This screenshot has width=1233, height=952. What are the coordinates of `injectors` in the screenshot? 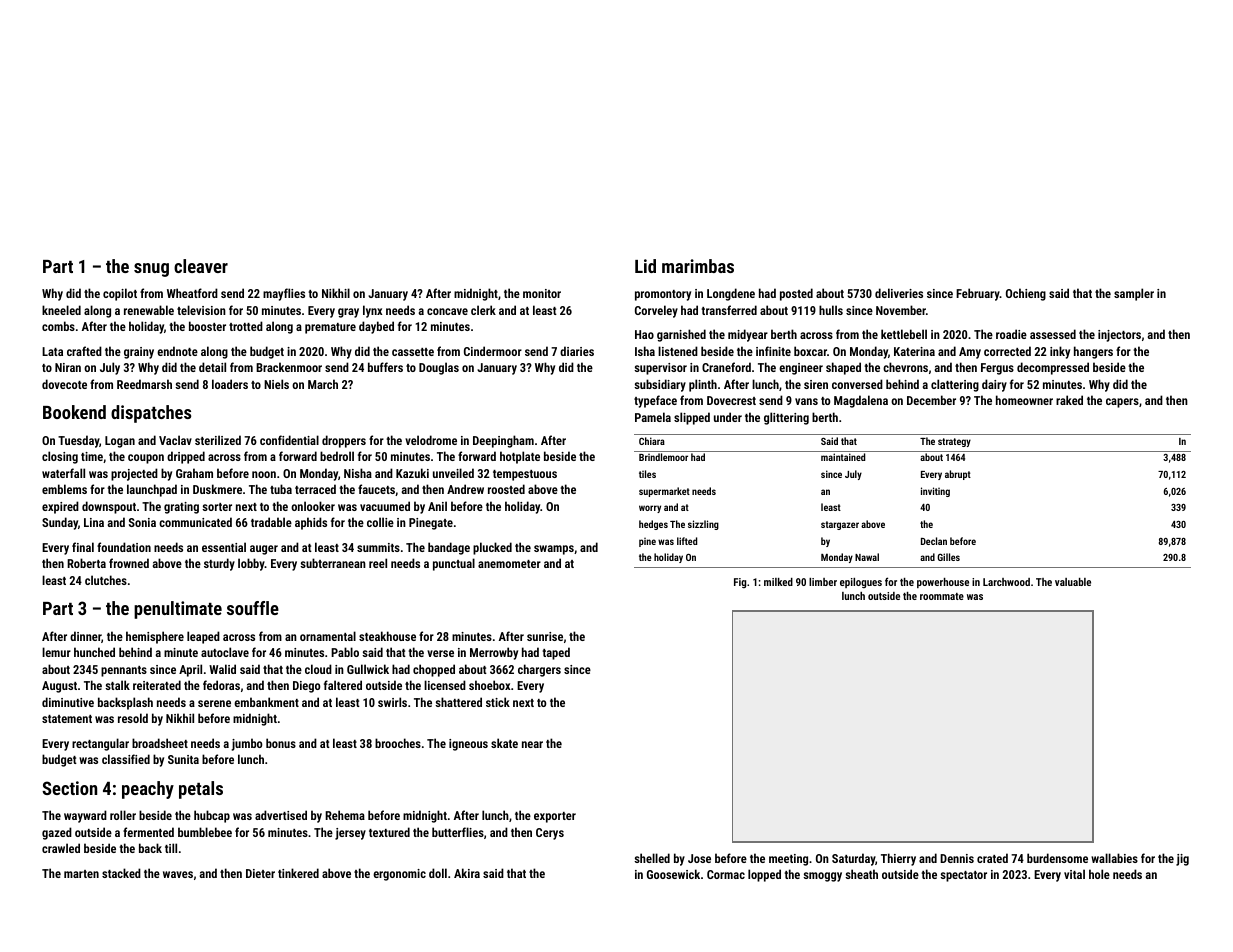 It's located at (1119, 336).
